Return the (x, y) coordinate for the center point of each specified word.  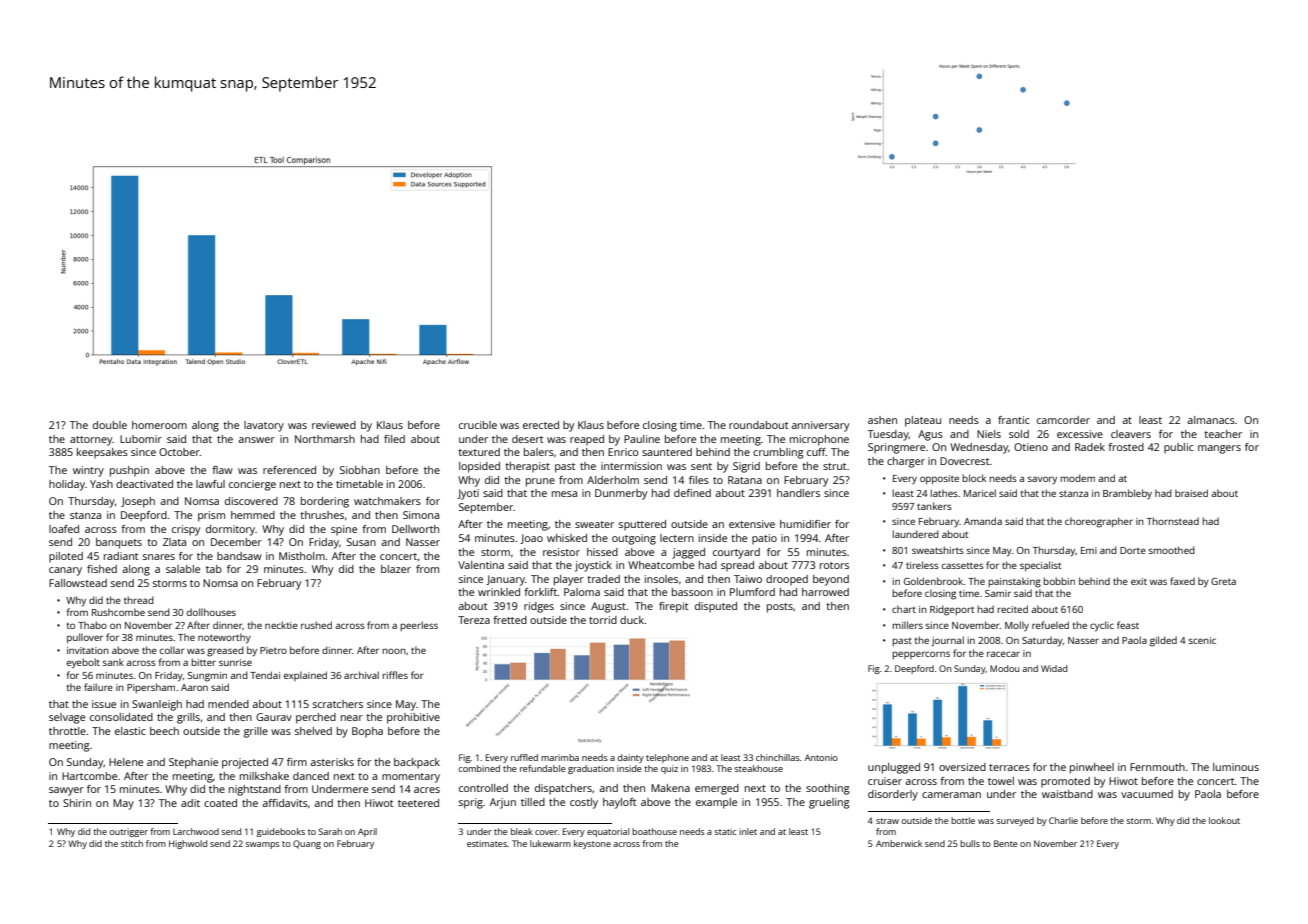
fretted (510, 620)
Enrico (623, 452)
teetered (418, 803)
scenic (1202, 640)
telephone (667, 758)
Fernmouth (1157, 767)
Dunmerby (621, 494)
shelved (313, 731)
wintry (88, 471)
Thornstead (1173, 521)
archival (361, 675)
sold (1019, 434)
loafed (64, 529)
